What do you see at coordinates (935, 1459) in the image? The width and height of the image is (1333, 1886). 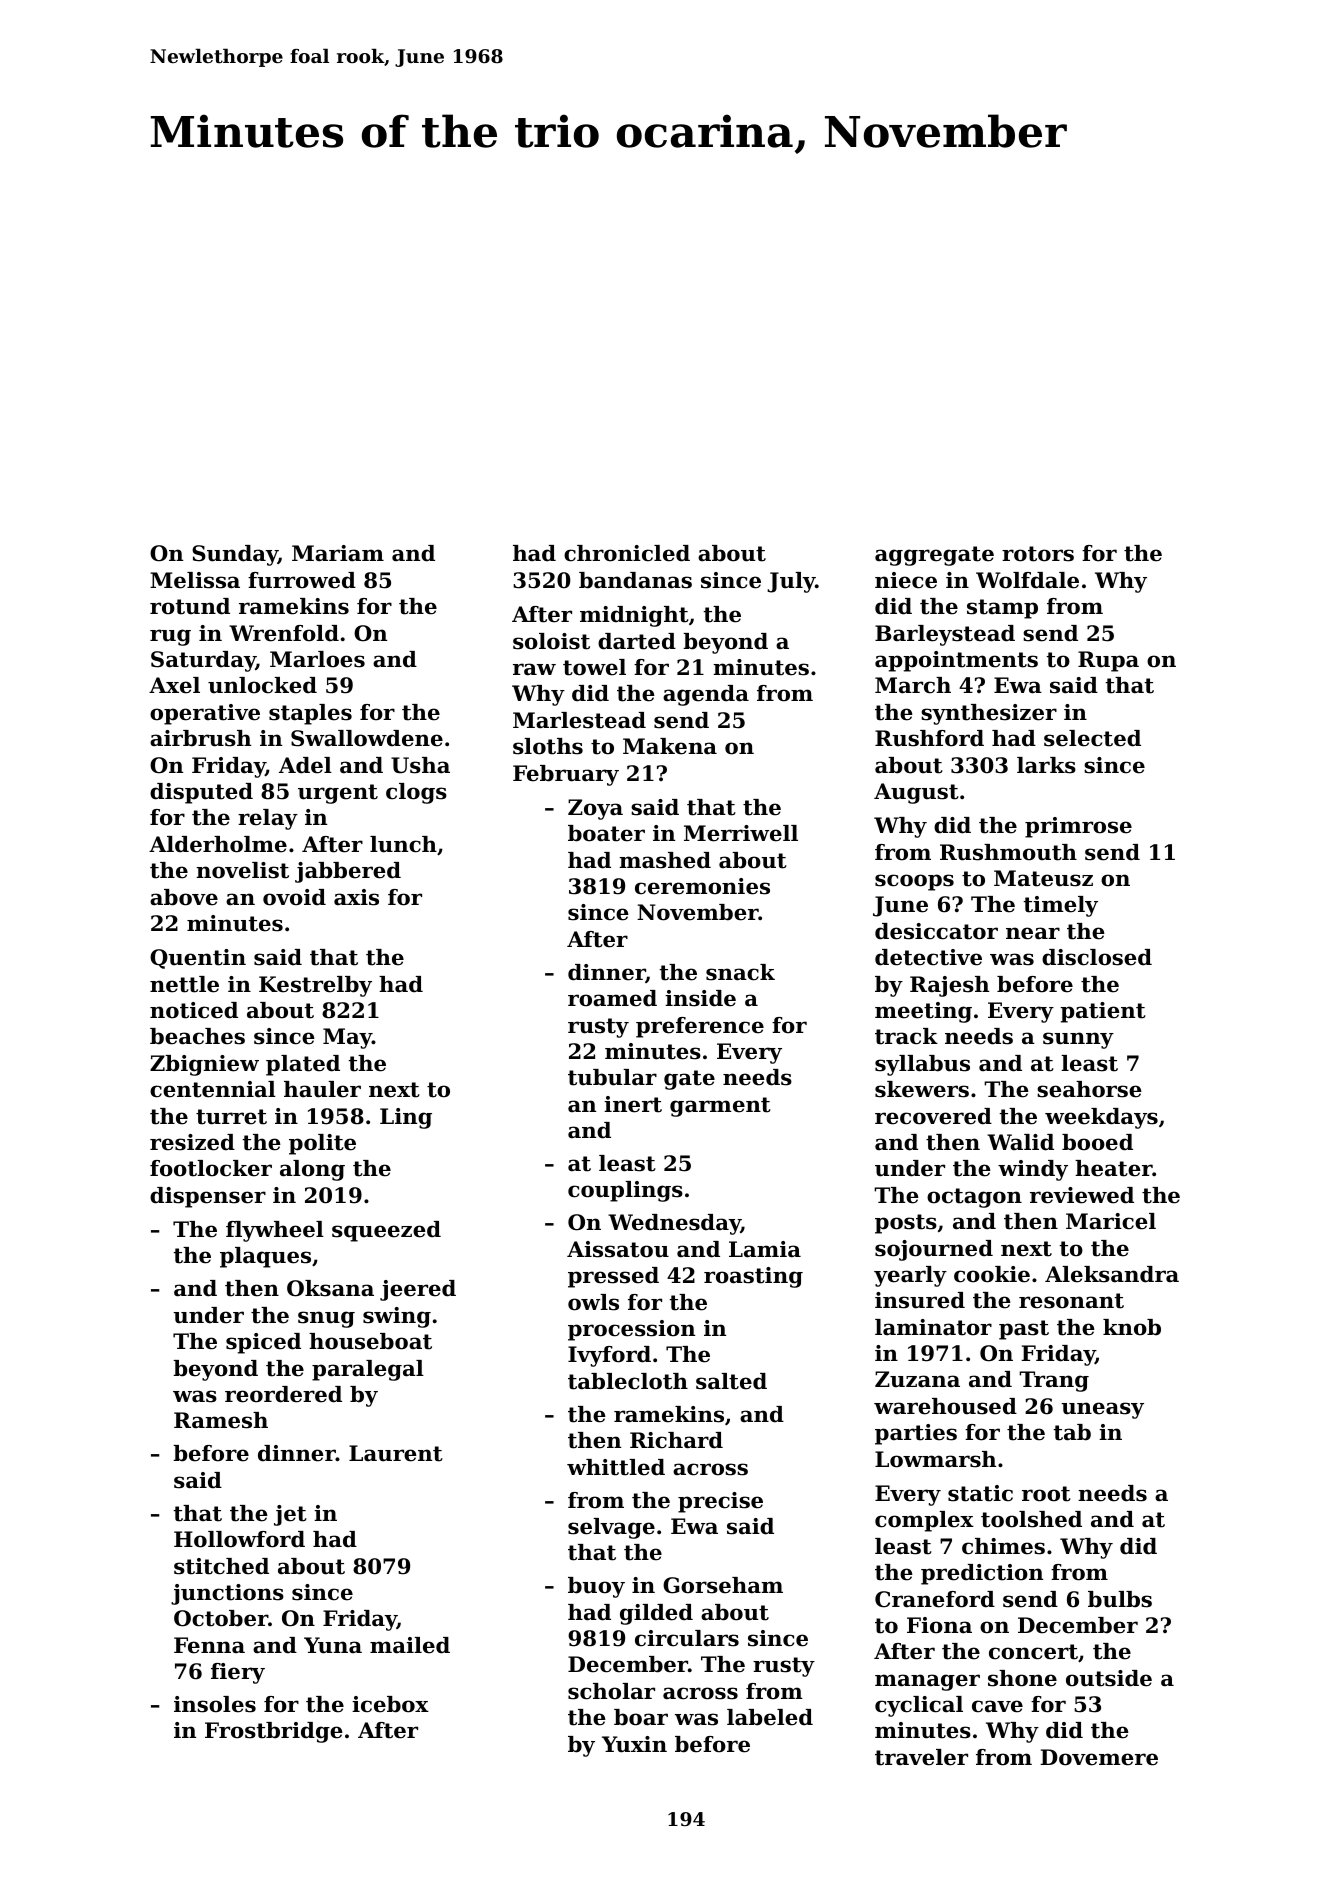 I see `Lowmarsh` at bounding box center [935, 1459].
